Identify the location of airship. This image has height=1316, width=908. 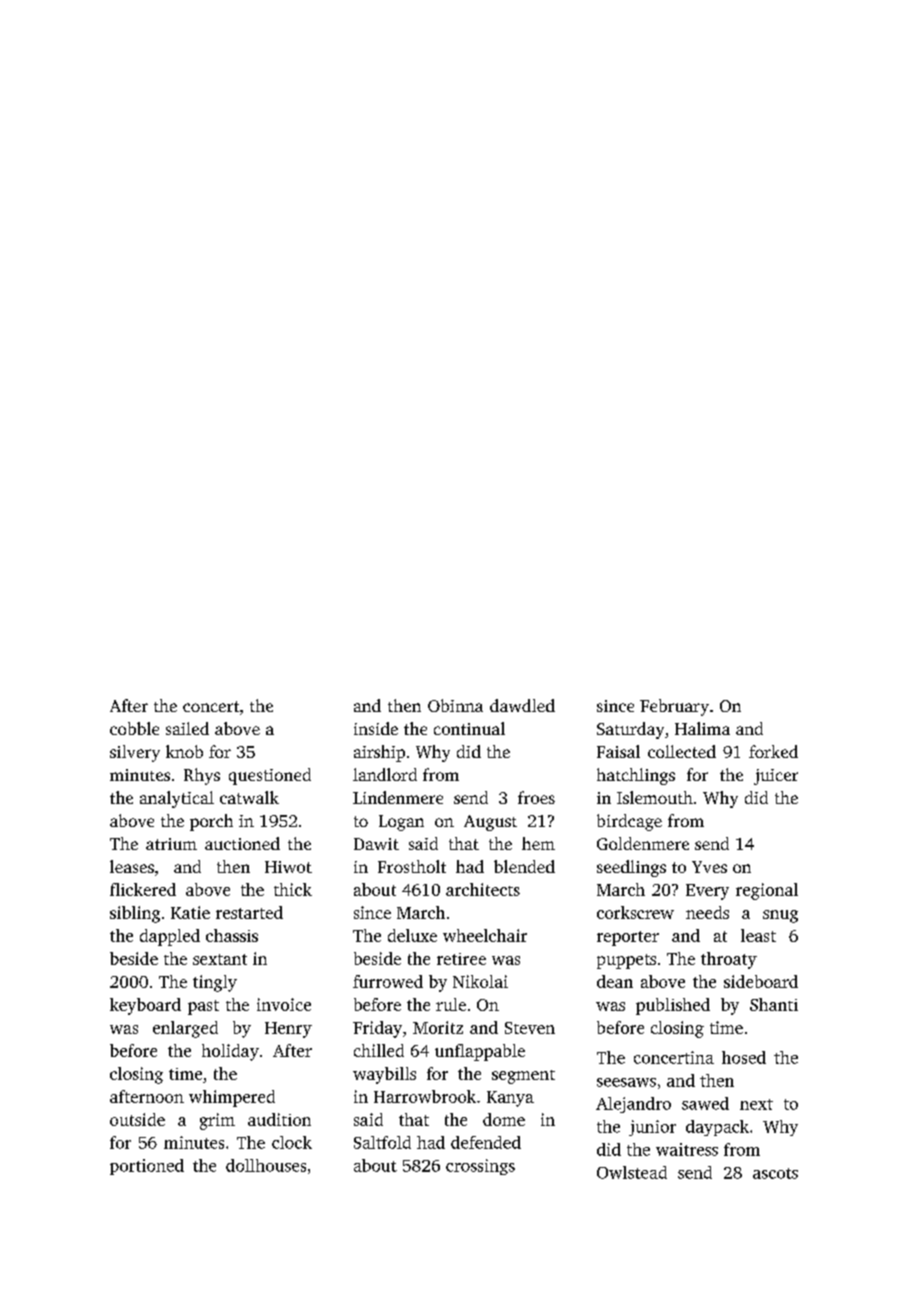
(379, 753).
